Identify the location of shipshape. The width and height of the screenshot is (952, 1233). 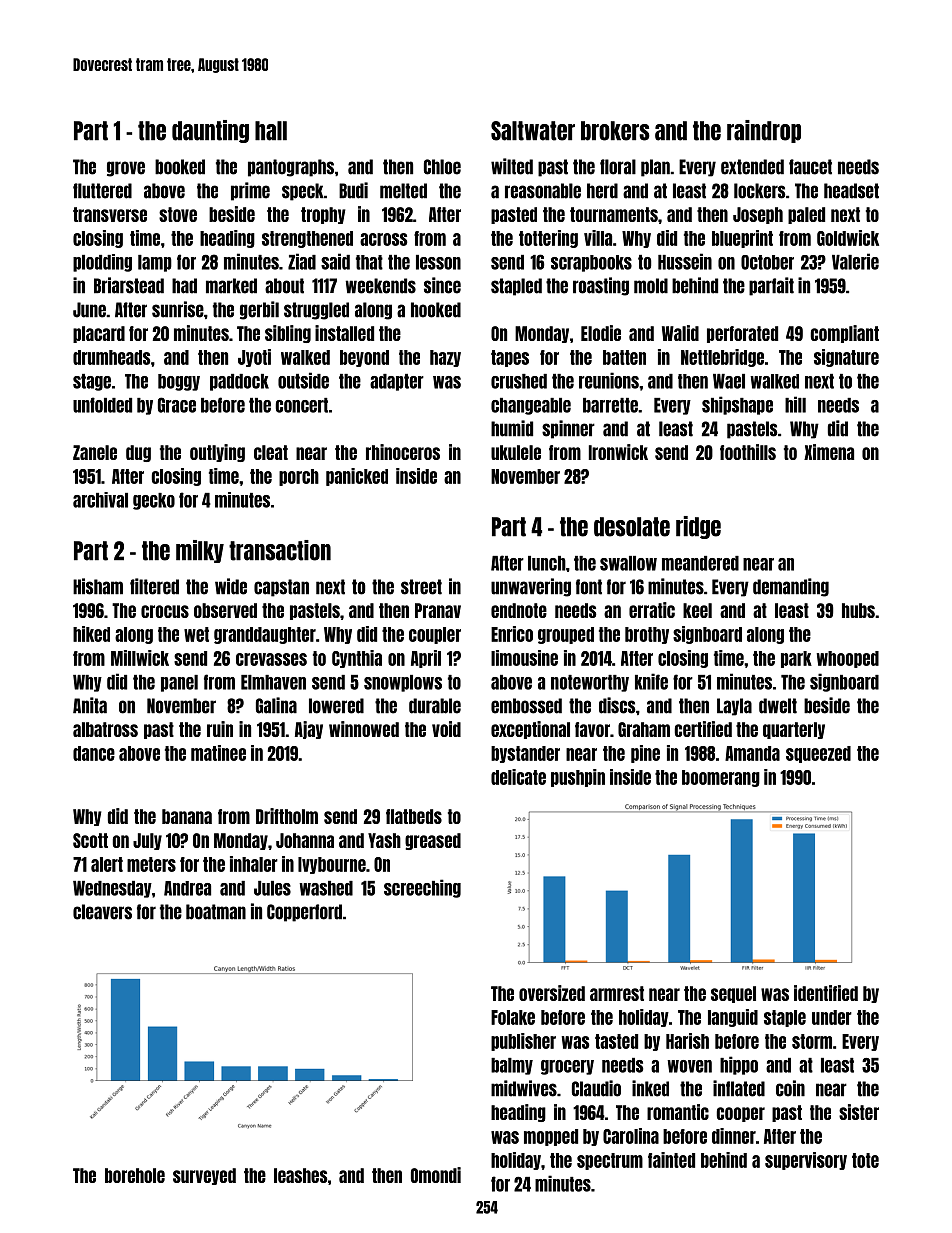
(737, 405).
